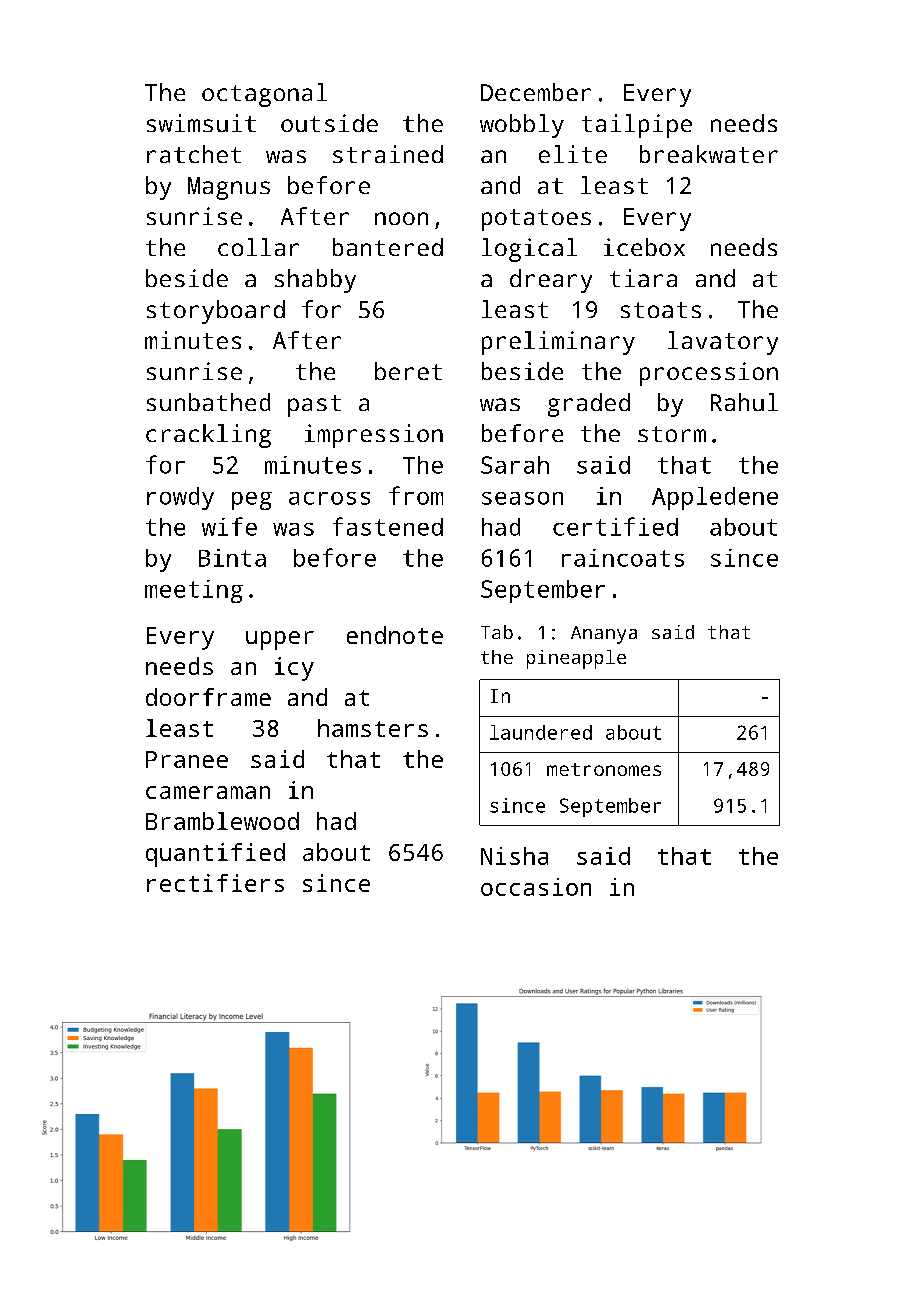  What do you see at coordinates (232, 558) in the page?
I see `Binta` at bounding box center [232, 558].
